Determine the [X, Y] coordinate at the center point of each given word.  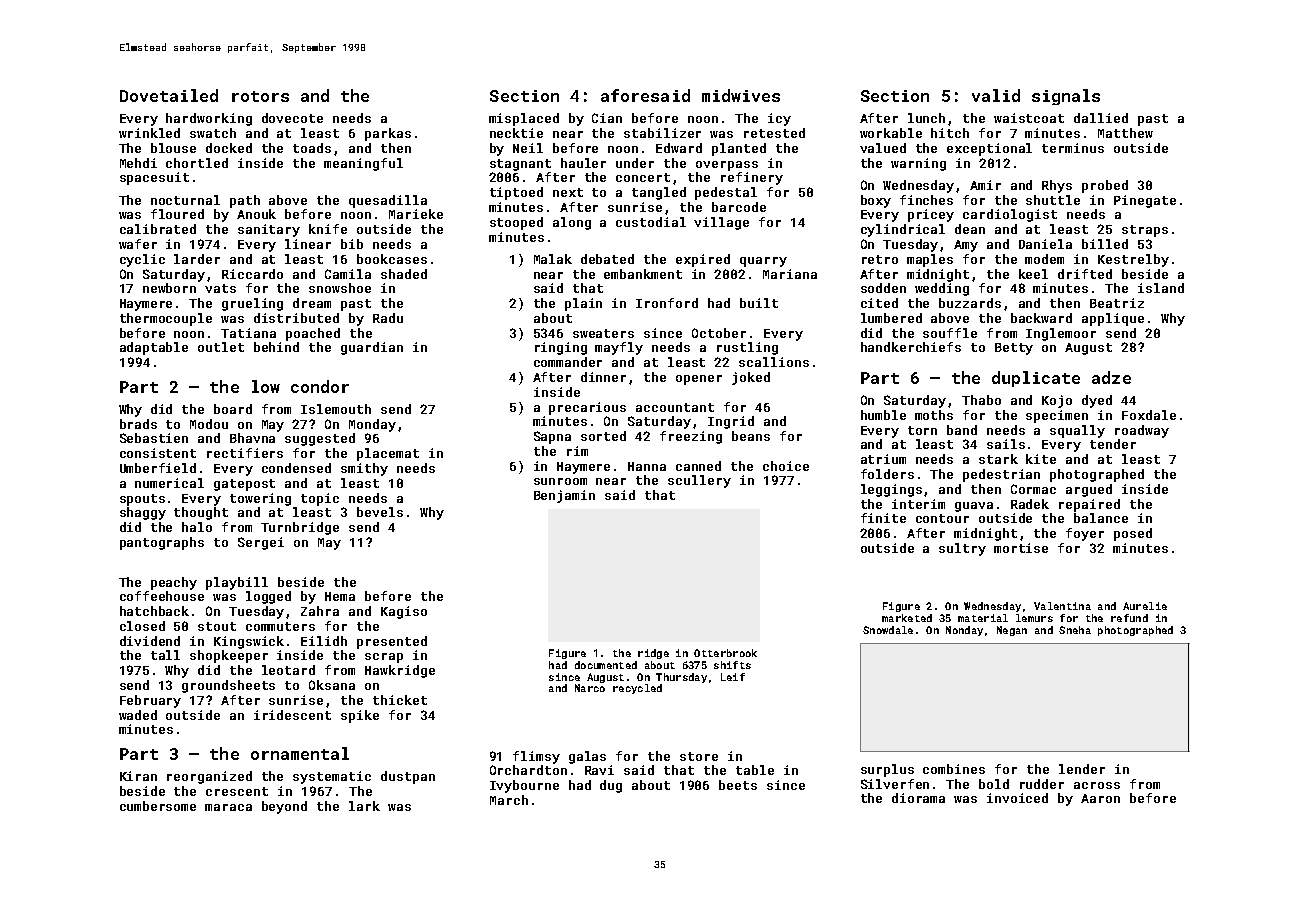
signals [1066, 97]
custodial [651, 222]
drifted [1085, 274]
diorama [918, 798]
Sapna [552, 437]
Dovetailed [169, 95]
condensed [296, 468]
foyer [1085, 534]
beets [738, 785]
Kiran [138, 776]
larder [197, 259]
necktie [516, 133]
